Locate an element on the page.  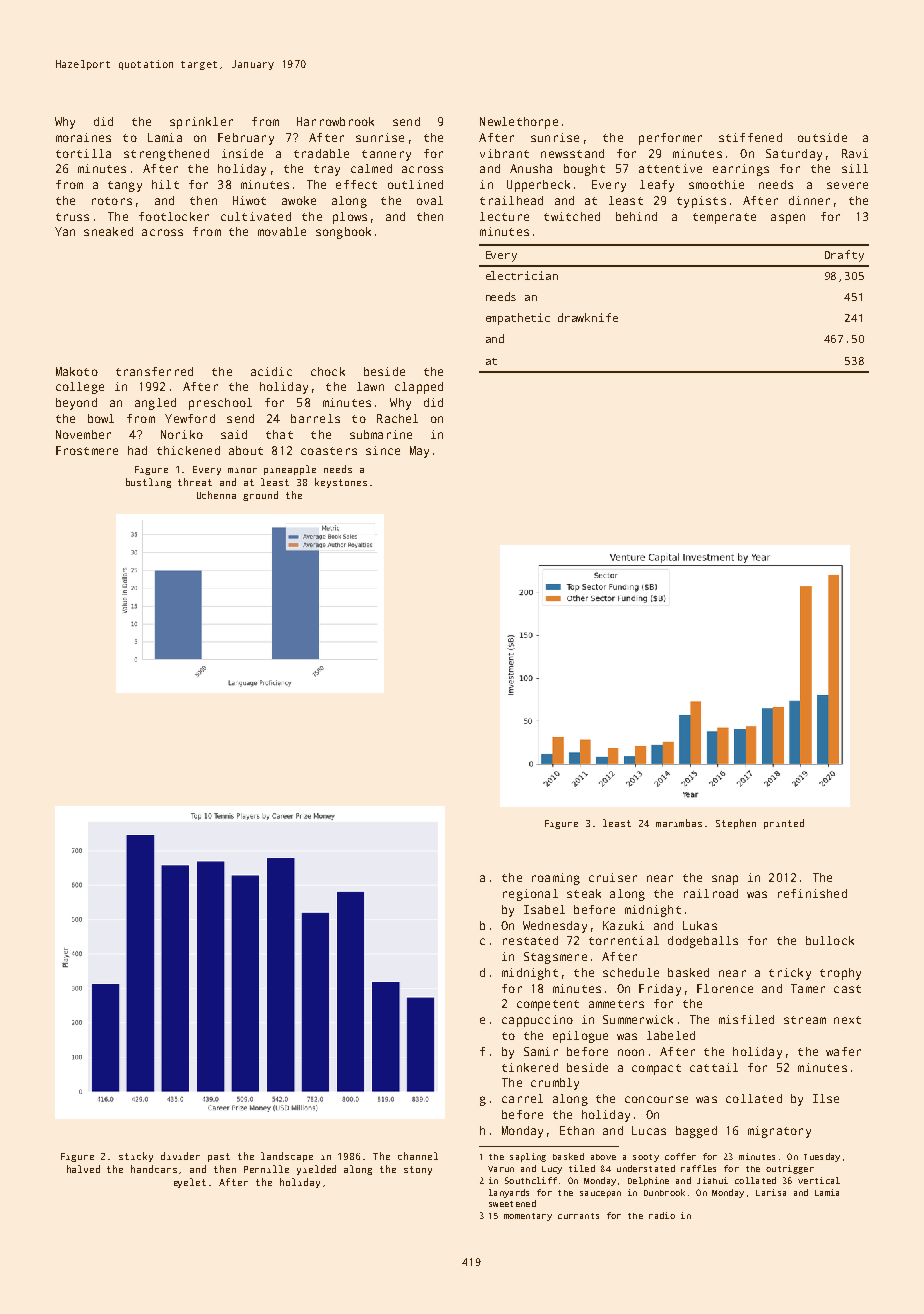
Stephen is located at coordinates (736, 824).
